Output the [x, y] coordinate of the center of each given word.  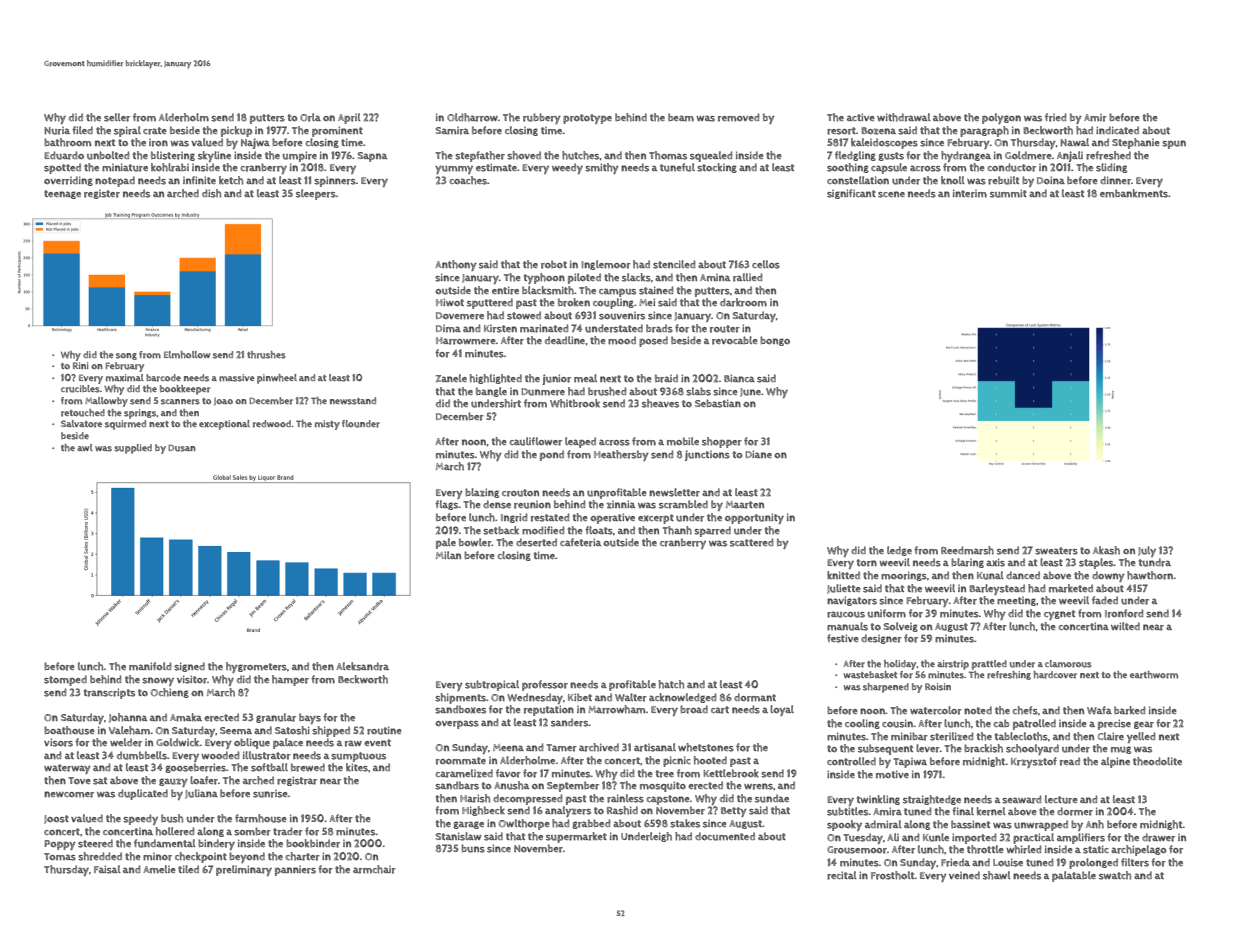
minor [157, 857]
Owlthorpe [524, 824]
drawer [1158, 837]
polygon [1001, 118]
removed [738, 117]
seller [117, 117]
